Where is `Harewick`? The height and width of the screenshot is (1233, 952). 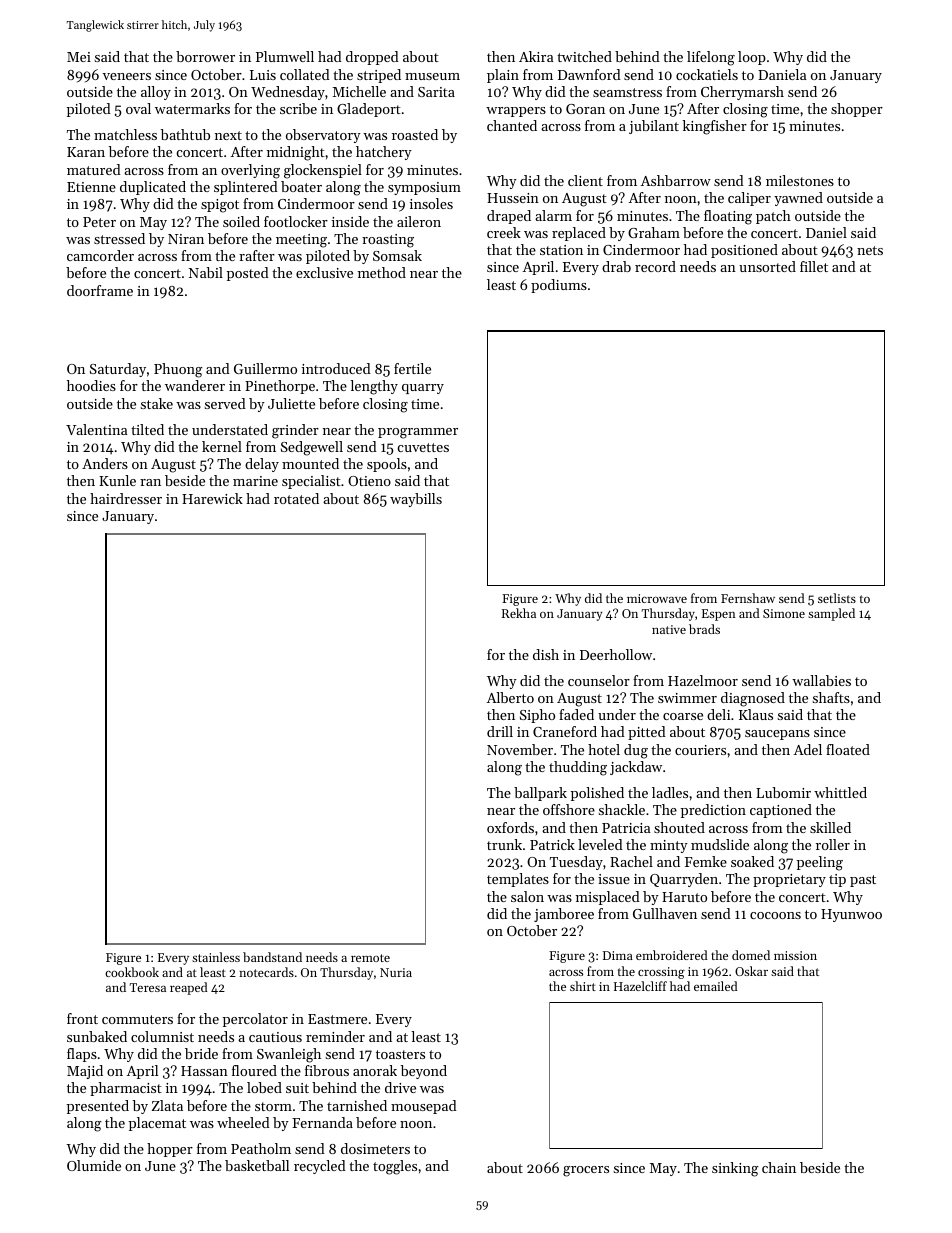
Harewick is located at coordinates (212, 498).
